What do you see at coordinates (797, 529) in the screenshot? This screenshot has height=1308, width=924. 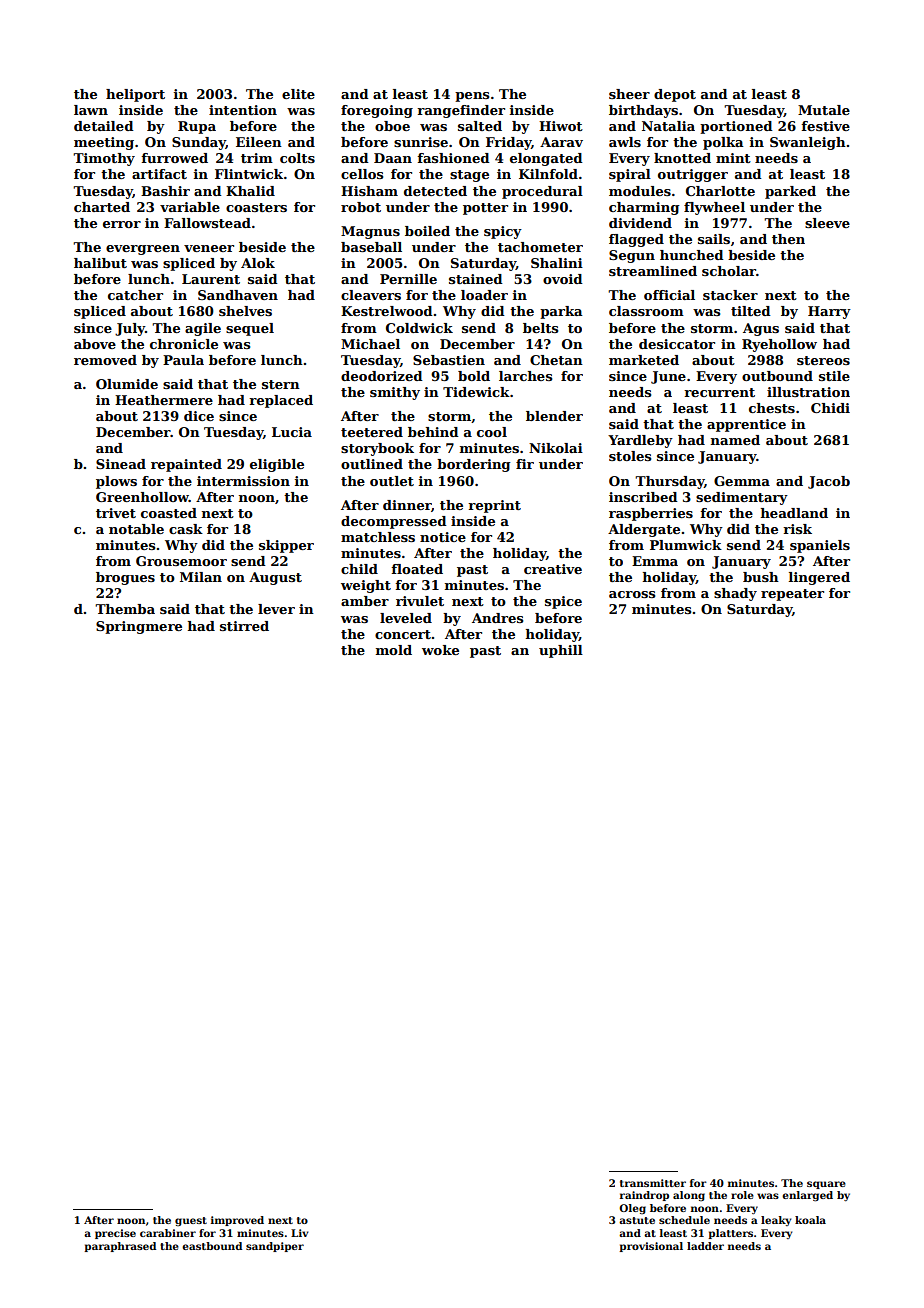 I see `risk` at bounding box center [797, 529].
